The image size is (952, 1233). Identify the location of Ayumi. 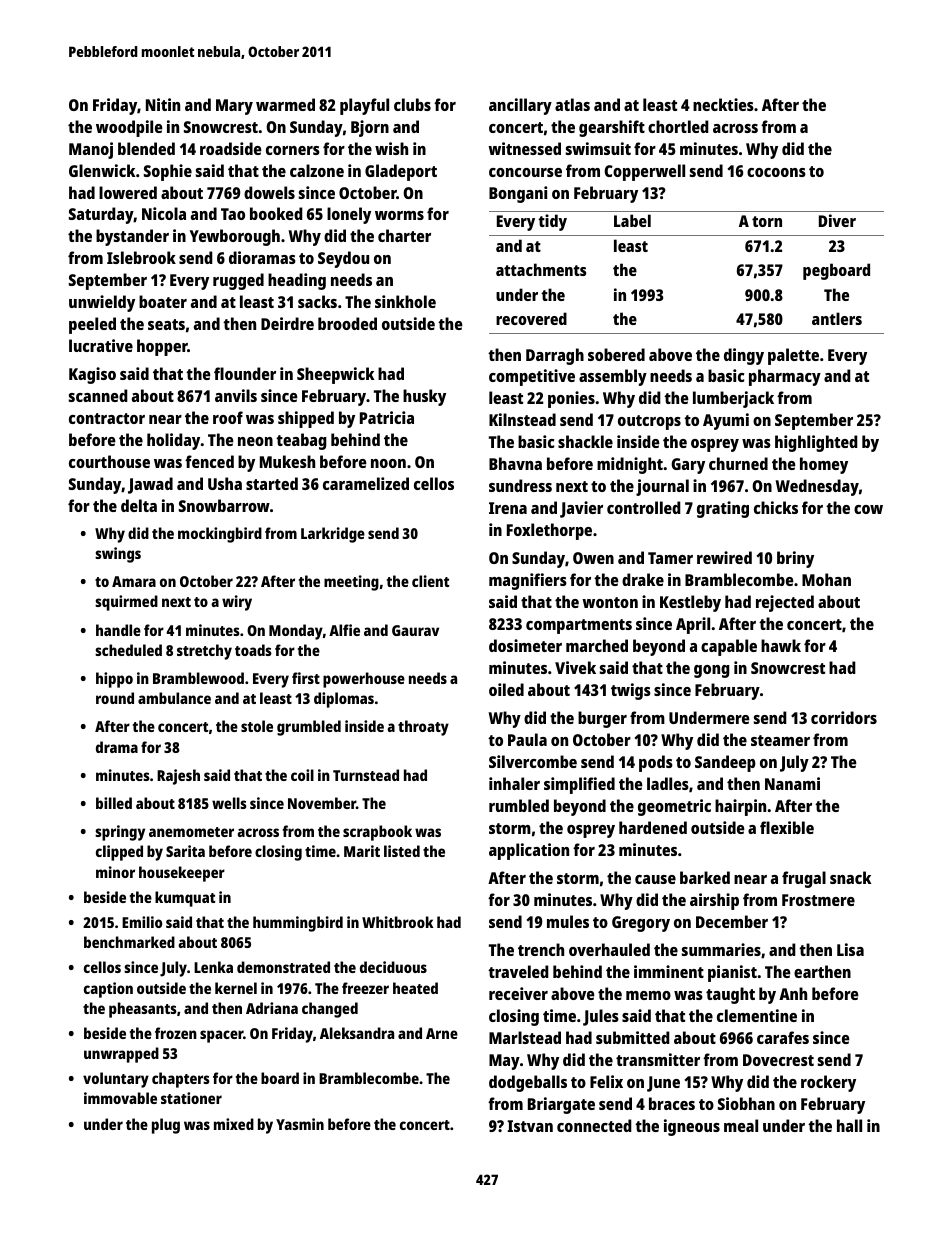
(726, 421).
